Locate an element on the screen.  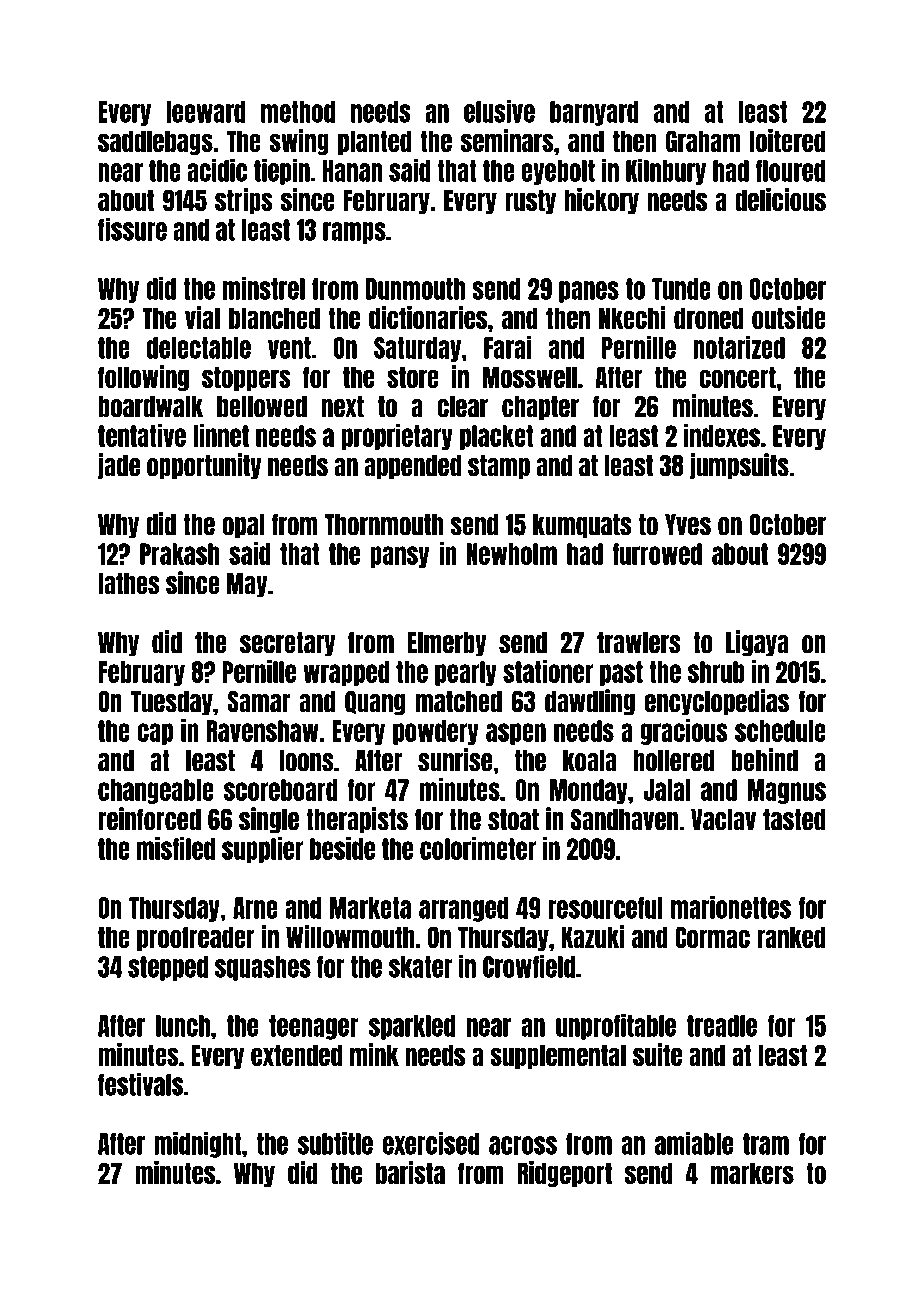
Dunmouth is located at coordinates (415, 289).
